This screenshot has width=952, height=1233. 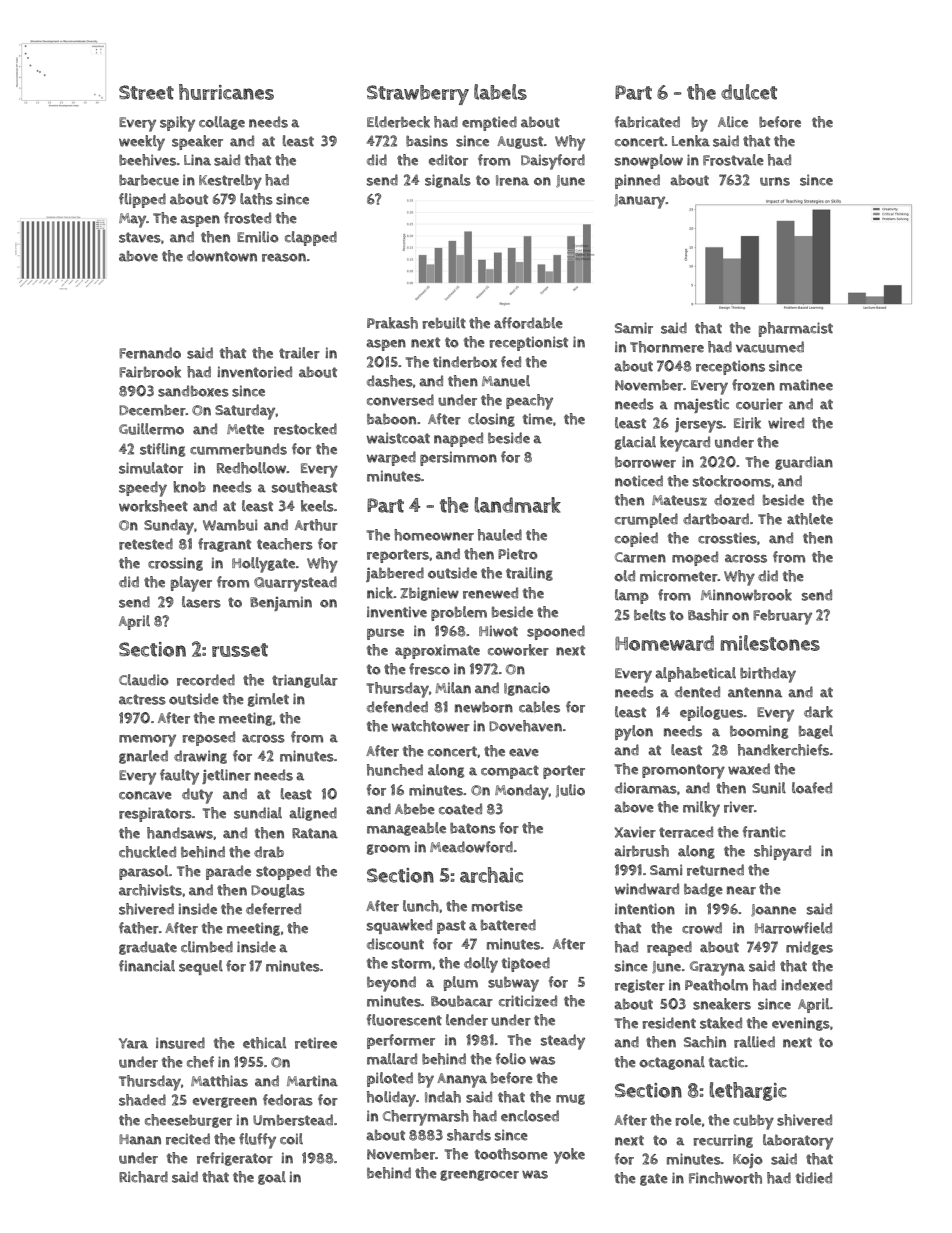 What do you see at coordinates (219, 1081) in the screenshot?
I see `Matthias` at bounding box center [219, 1081].
